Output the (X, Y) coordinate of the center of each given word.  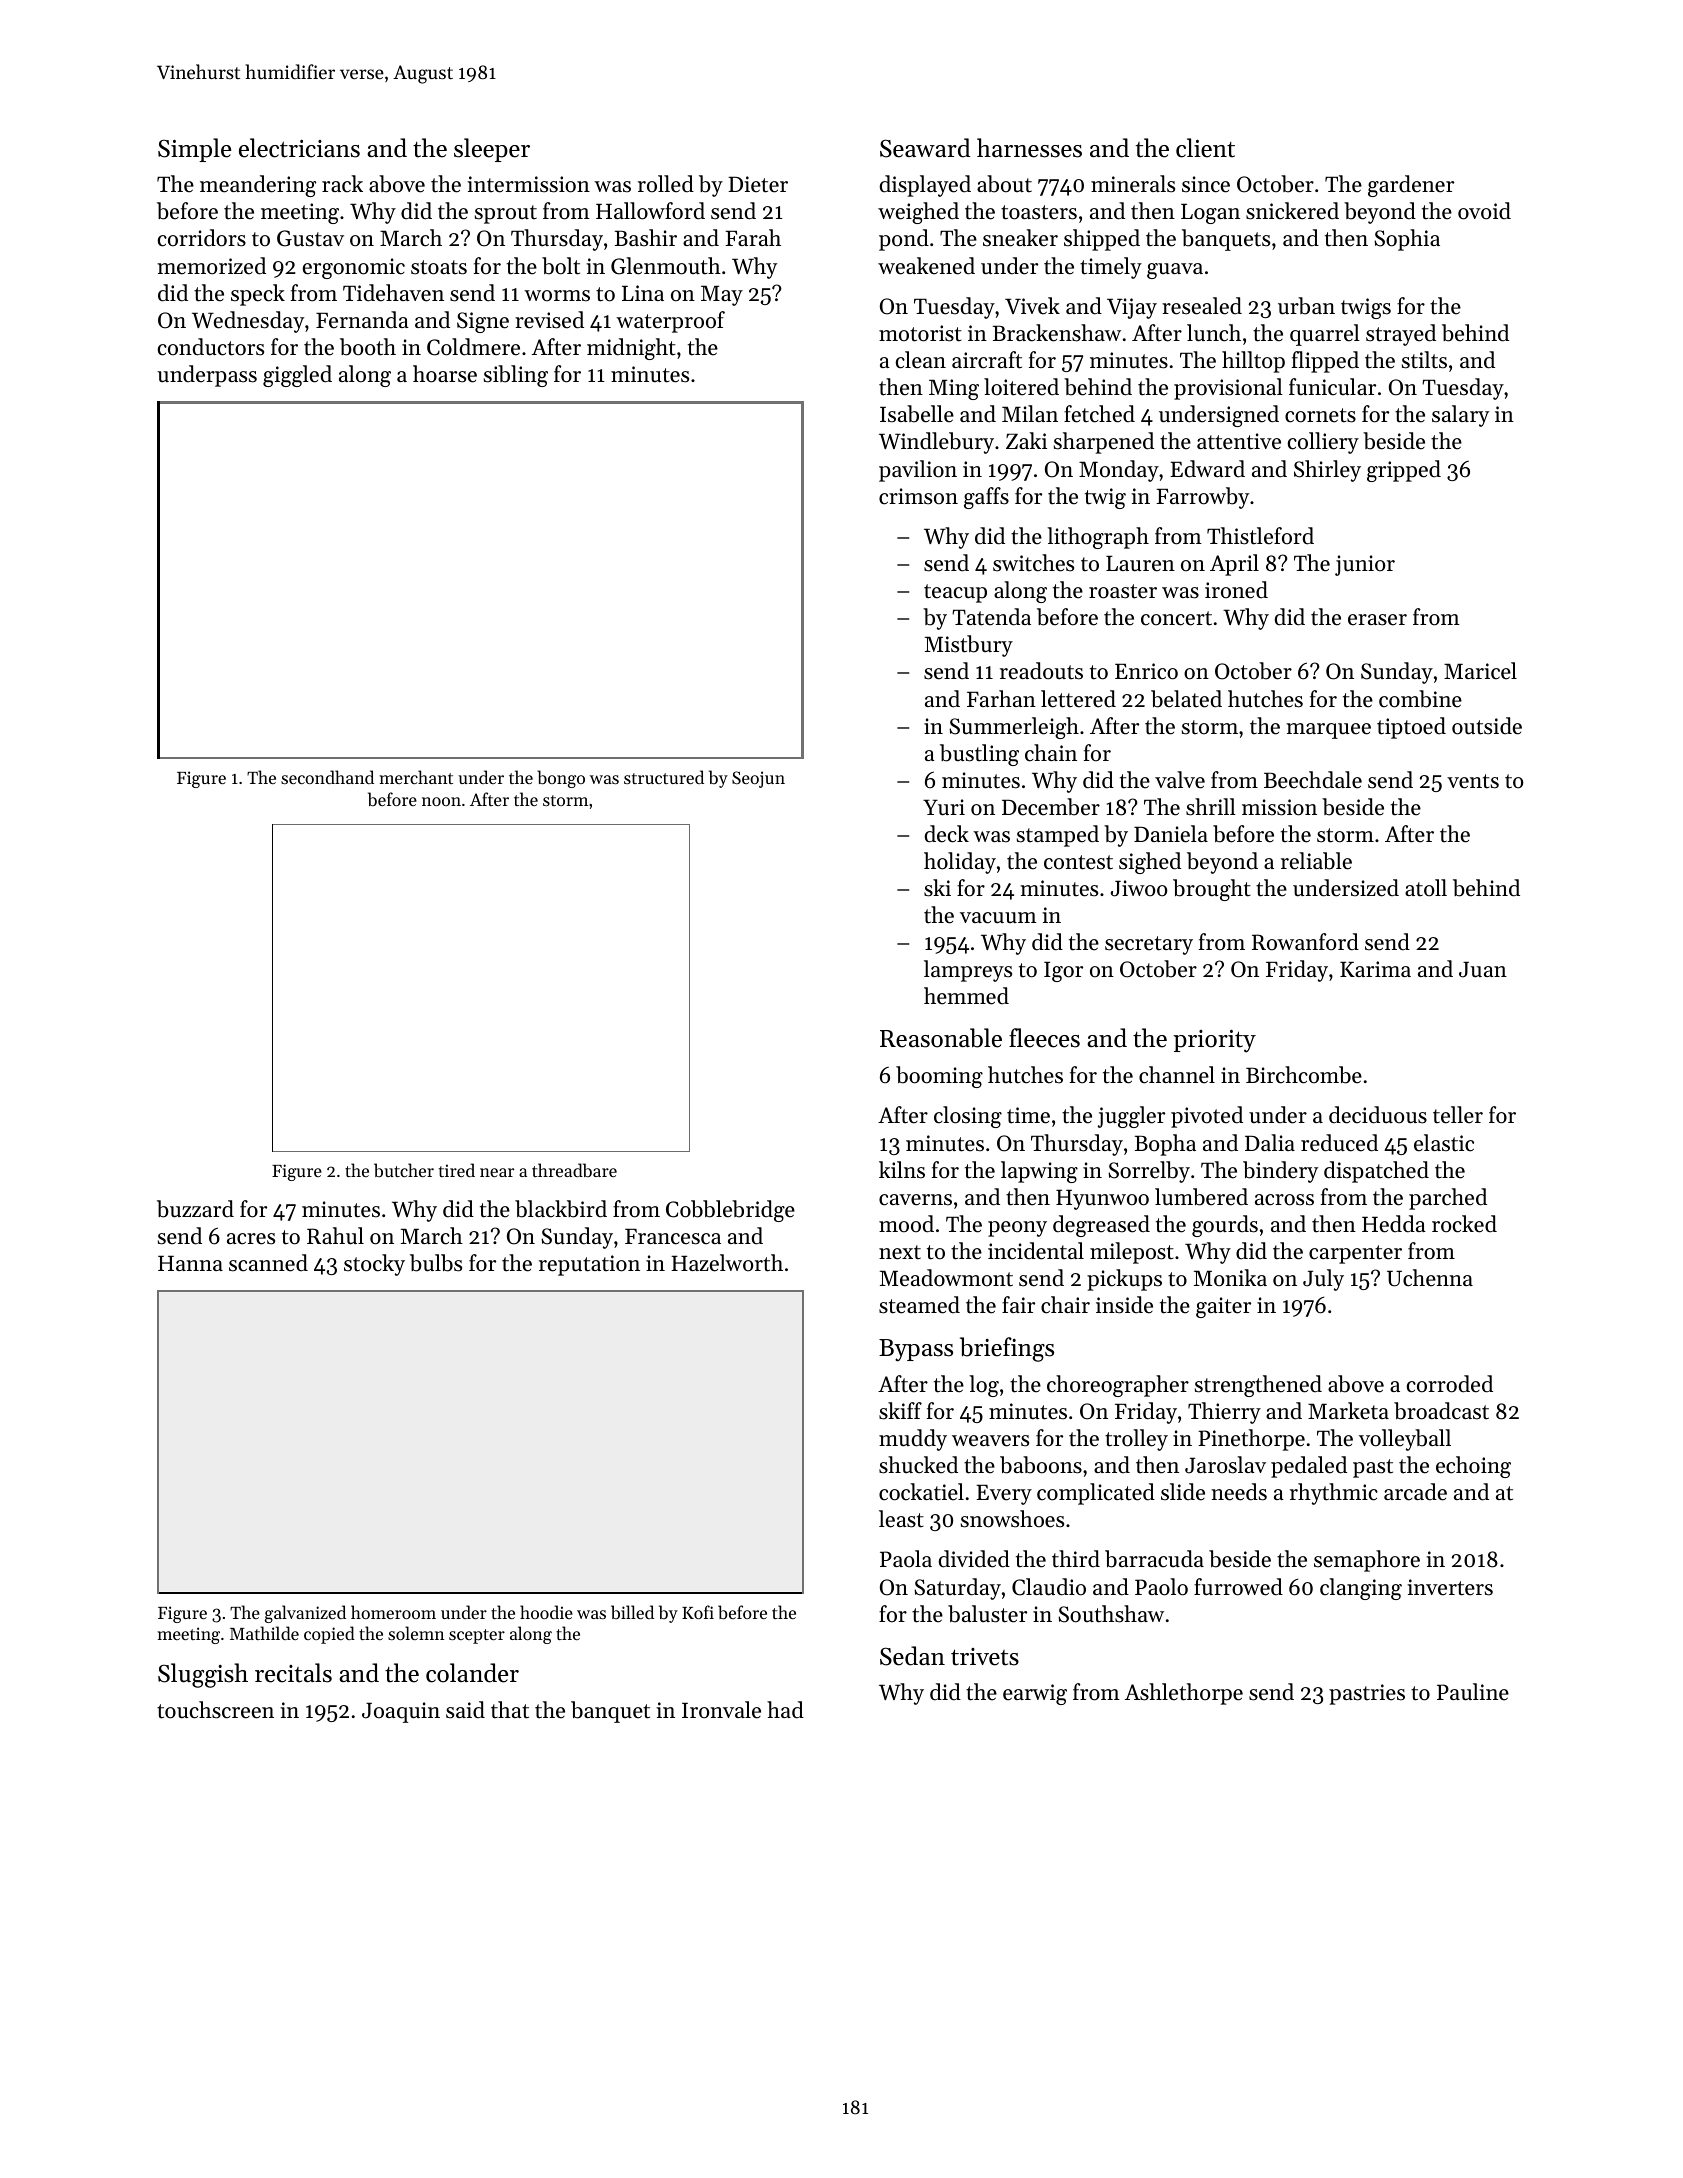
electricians (299, 148)
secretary (1149, 945)
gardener (1411, 186)
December (1051, 807)
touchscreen (215, 1710)
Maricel (1480, 671)
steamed (919, 1305)
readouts (1041, 671)
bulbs (436, 1263)
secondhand (327, 777)
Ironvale (721, 1710)
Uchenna (1430, 1278)
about (1004, 184)
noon (441, 801)
